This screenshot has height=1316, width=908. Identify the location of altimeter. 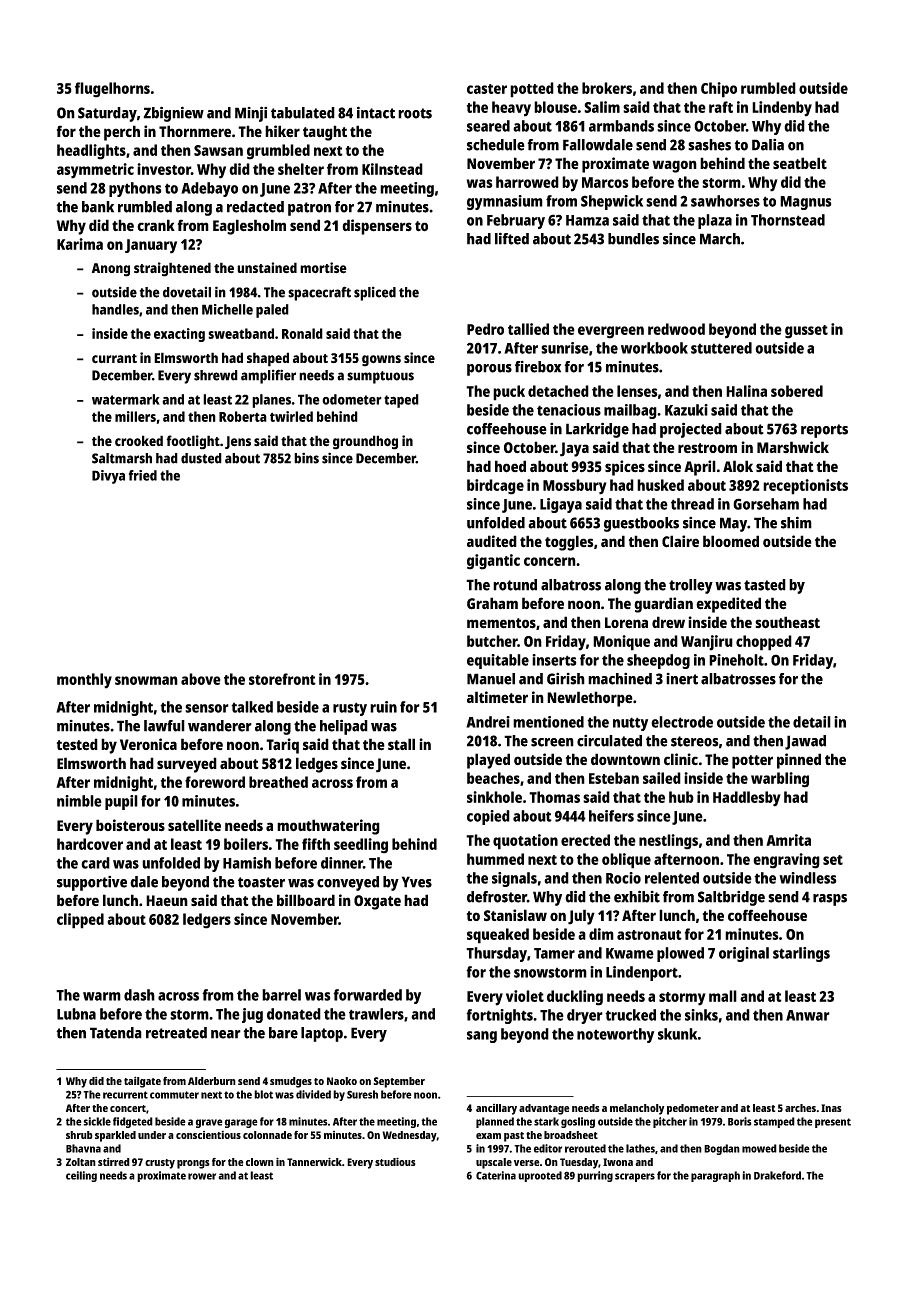
(497, 697).
